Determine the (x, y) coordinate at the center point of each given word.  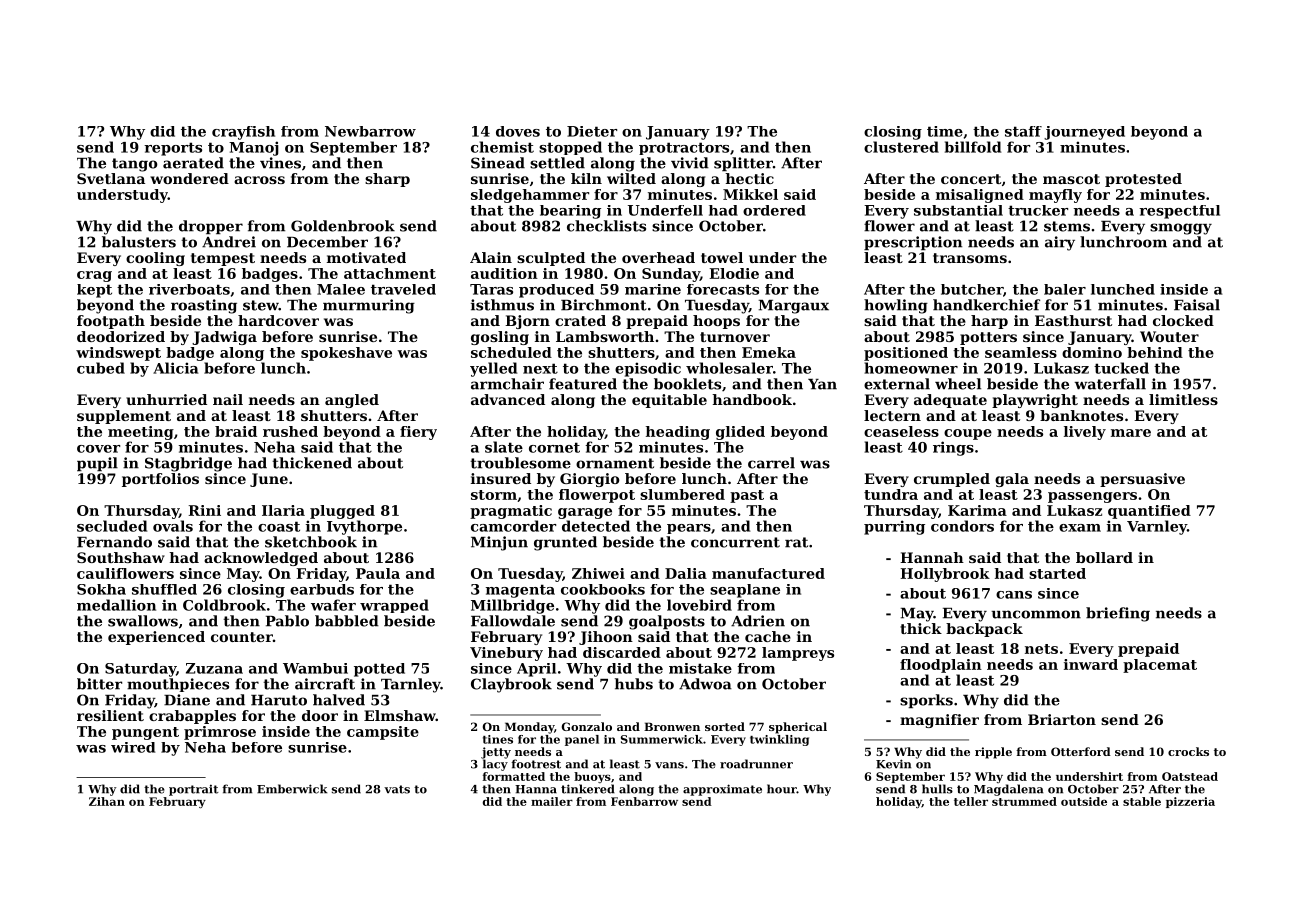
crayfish (243, 133)
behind (1155, 352)
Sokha (101, 589)
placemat (1160, 666)
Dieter (592, 131)
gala (1012, 480)
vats (397, 789)
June (269, 480)
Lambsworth (605, 336)
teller (971, 801)
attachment (390, 273)
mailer (552, 801)
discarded (622, 652)
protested (1143, 180)
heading (678, 433)
